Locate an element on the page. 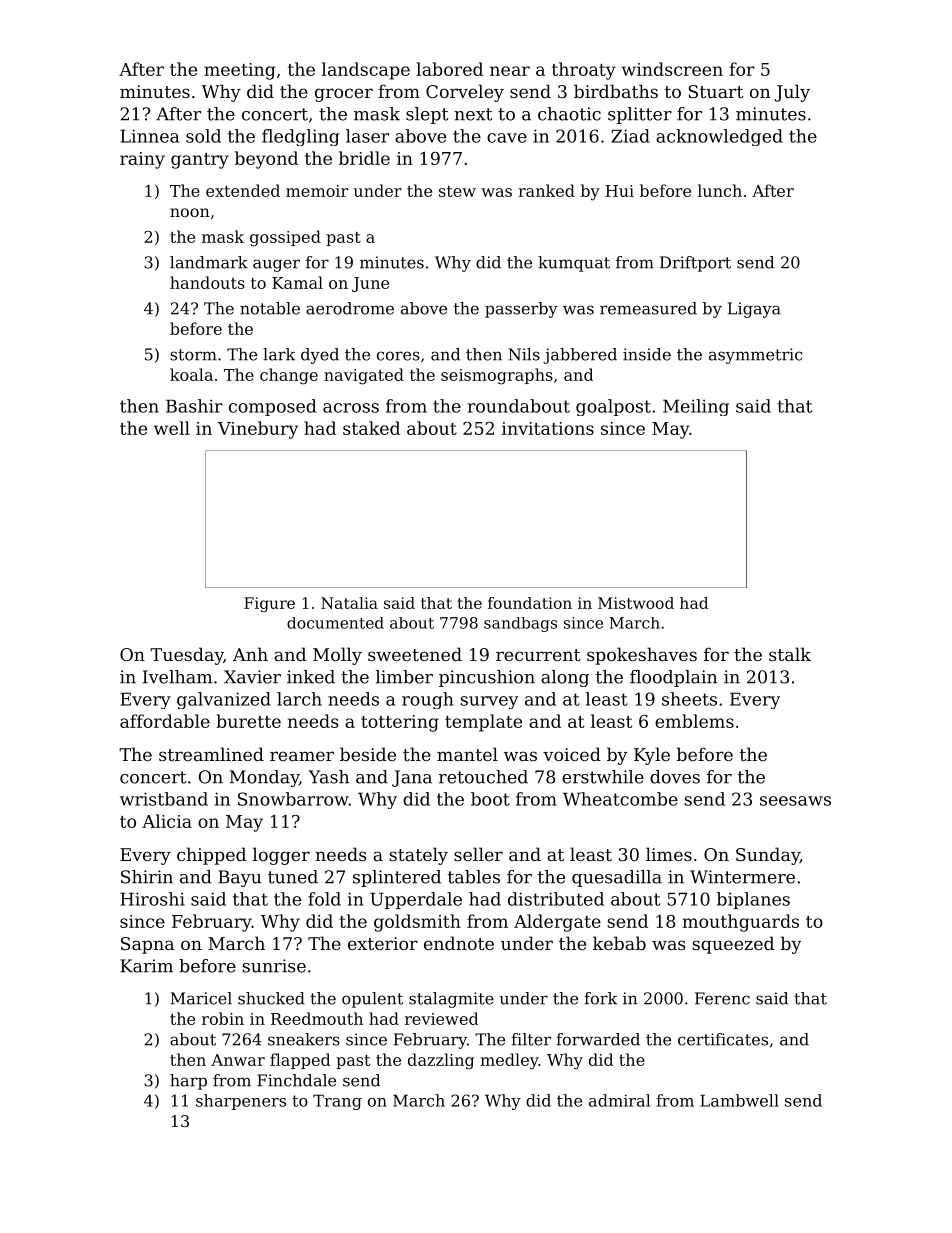 Image resolution: width=952 pixels, height=1233 pixels. survey is located at coordinates (489, 702).
